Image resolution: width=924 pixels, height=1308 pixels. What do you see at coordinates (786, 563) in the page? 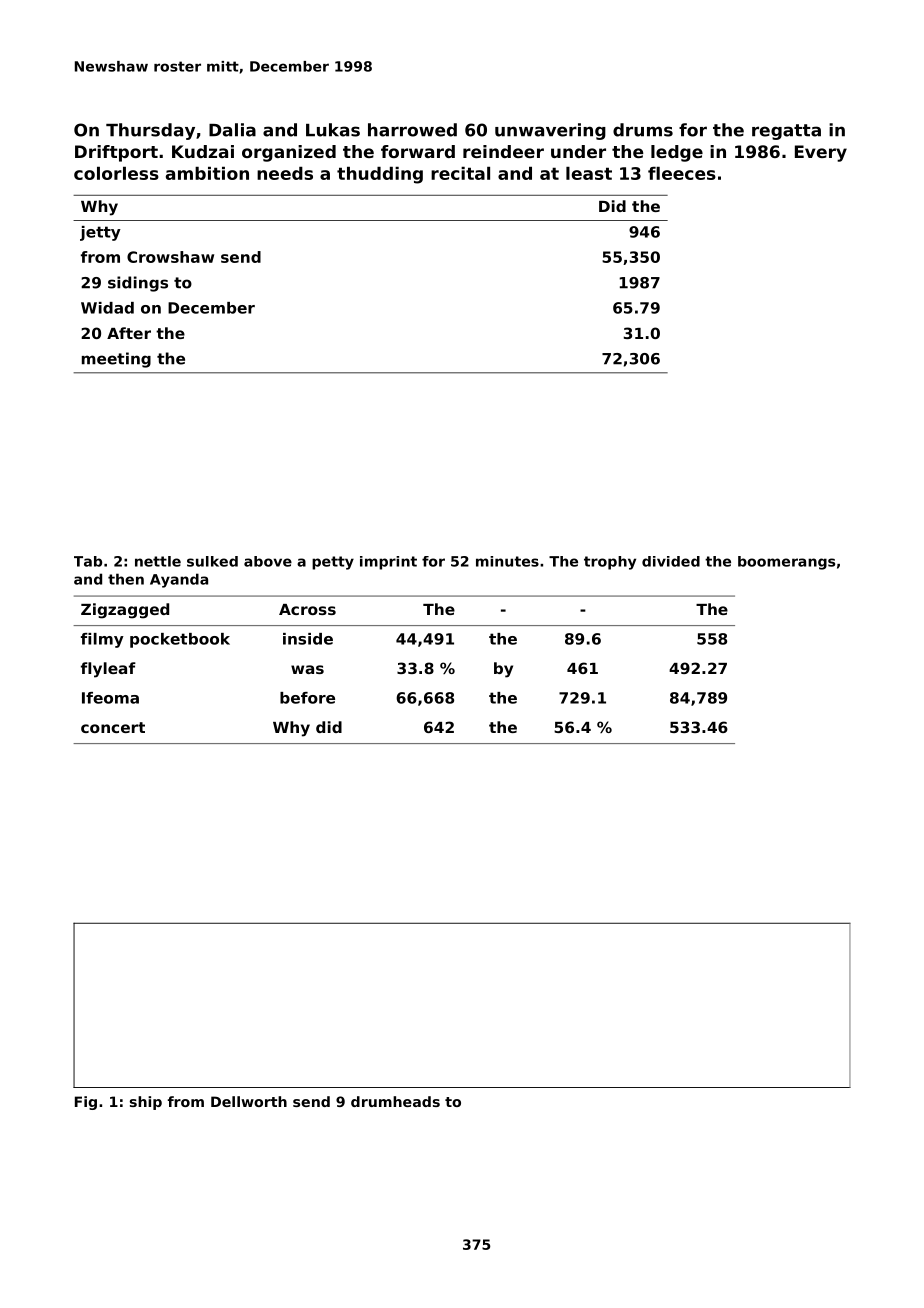
I see `boomerangs` at bounding box center [786, 563].
